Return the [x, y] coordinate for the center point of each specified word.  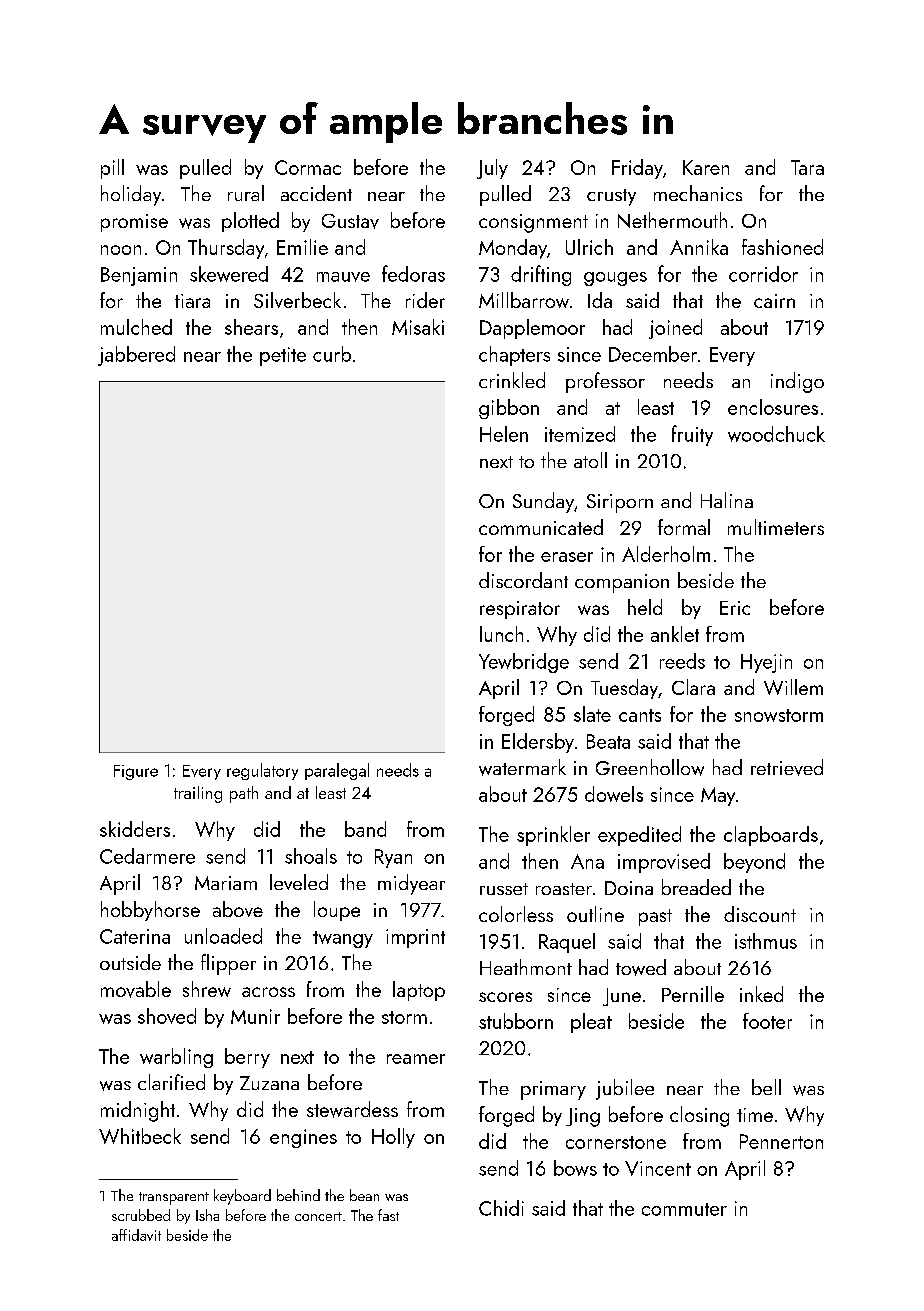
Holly [393, 1138]
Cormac [308, 167]
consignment [533, 223]
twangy [343, 939]
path [244, 794]
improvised [664, 863]
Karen [706, 167]
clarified [171, 1082]
